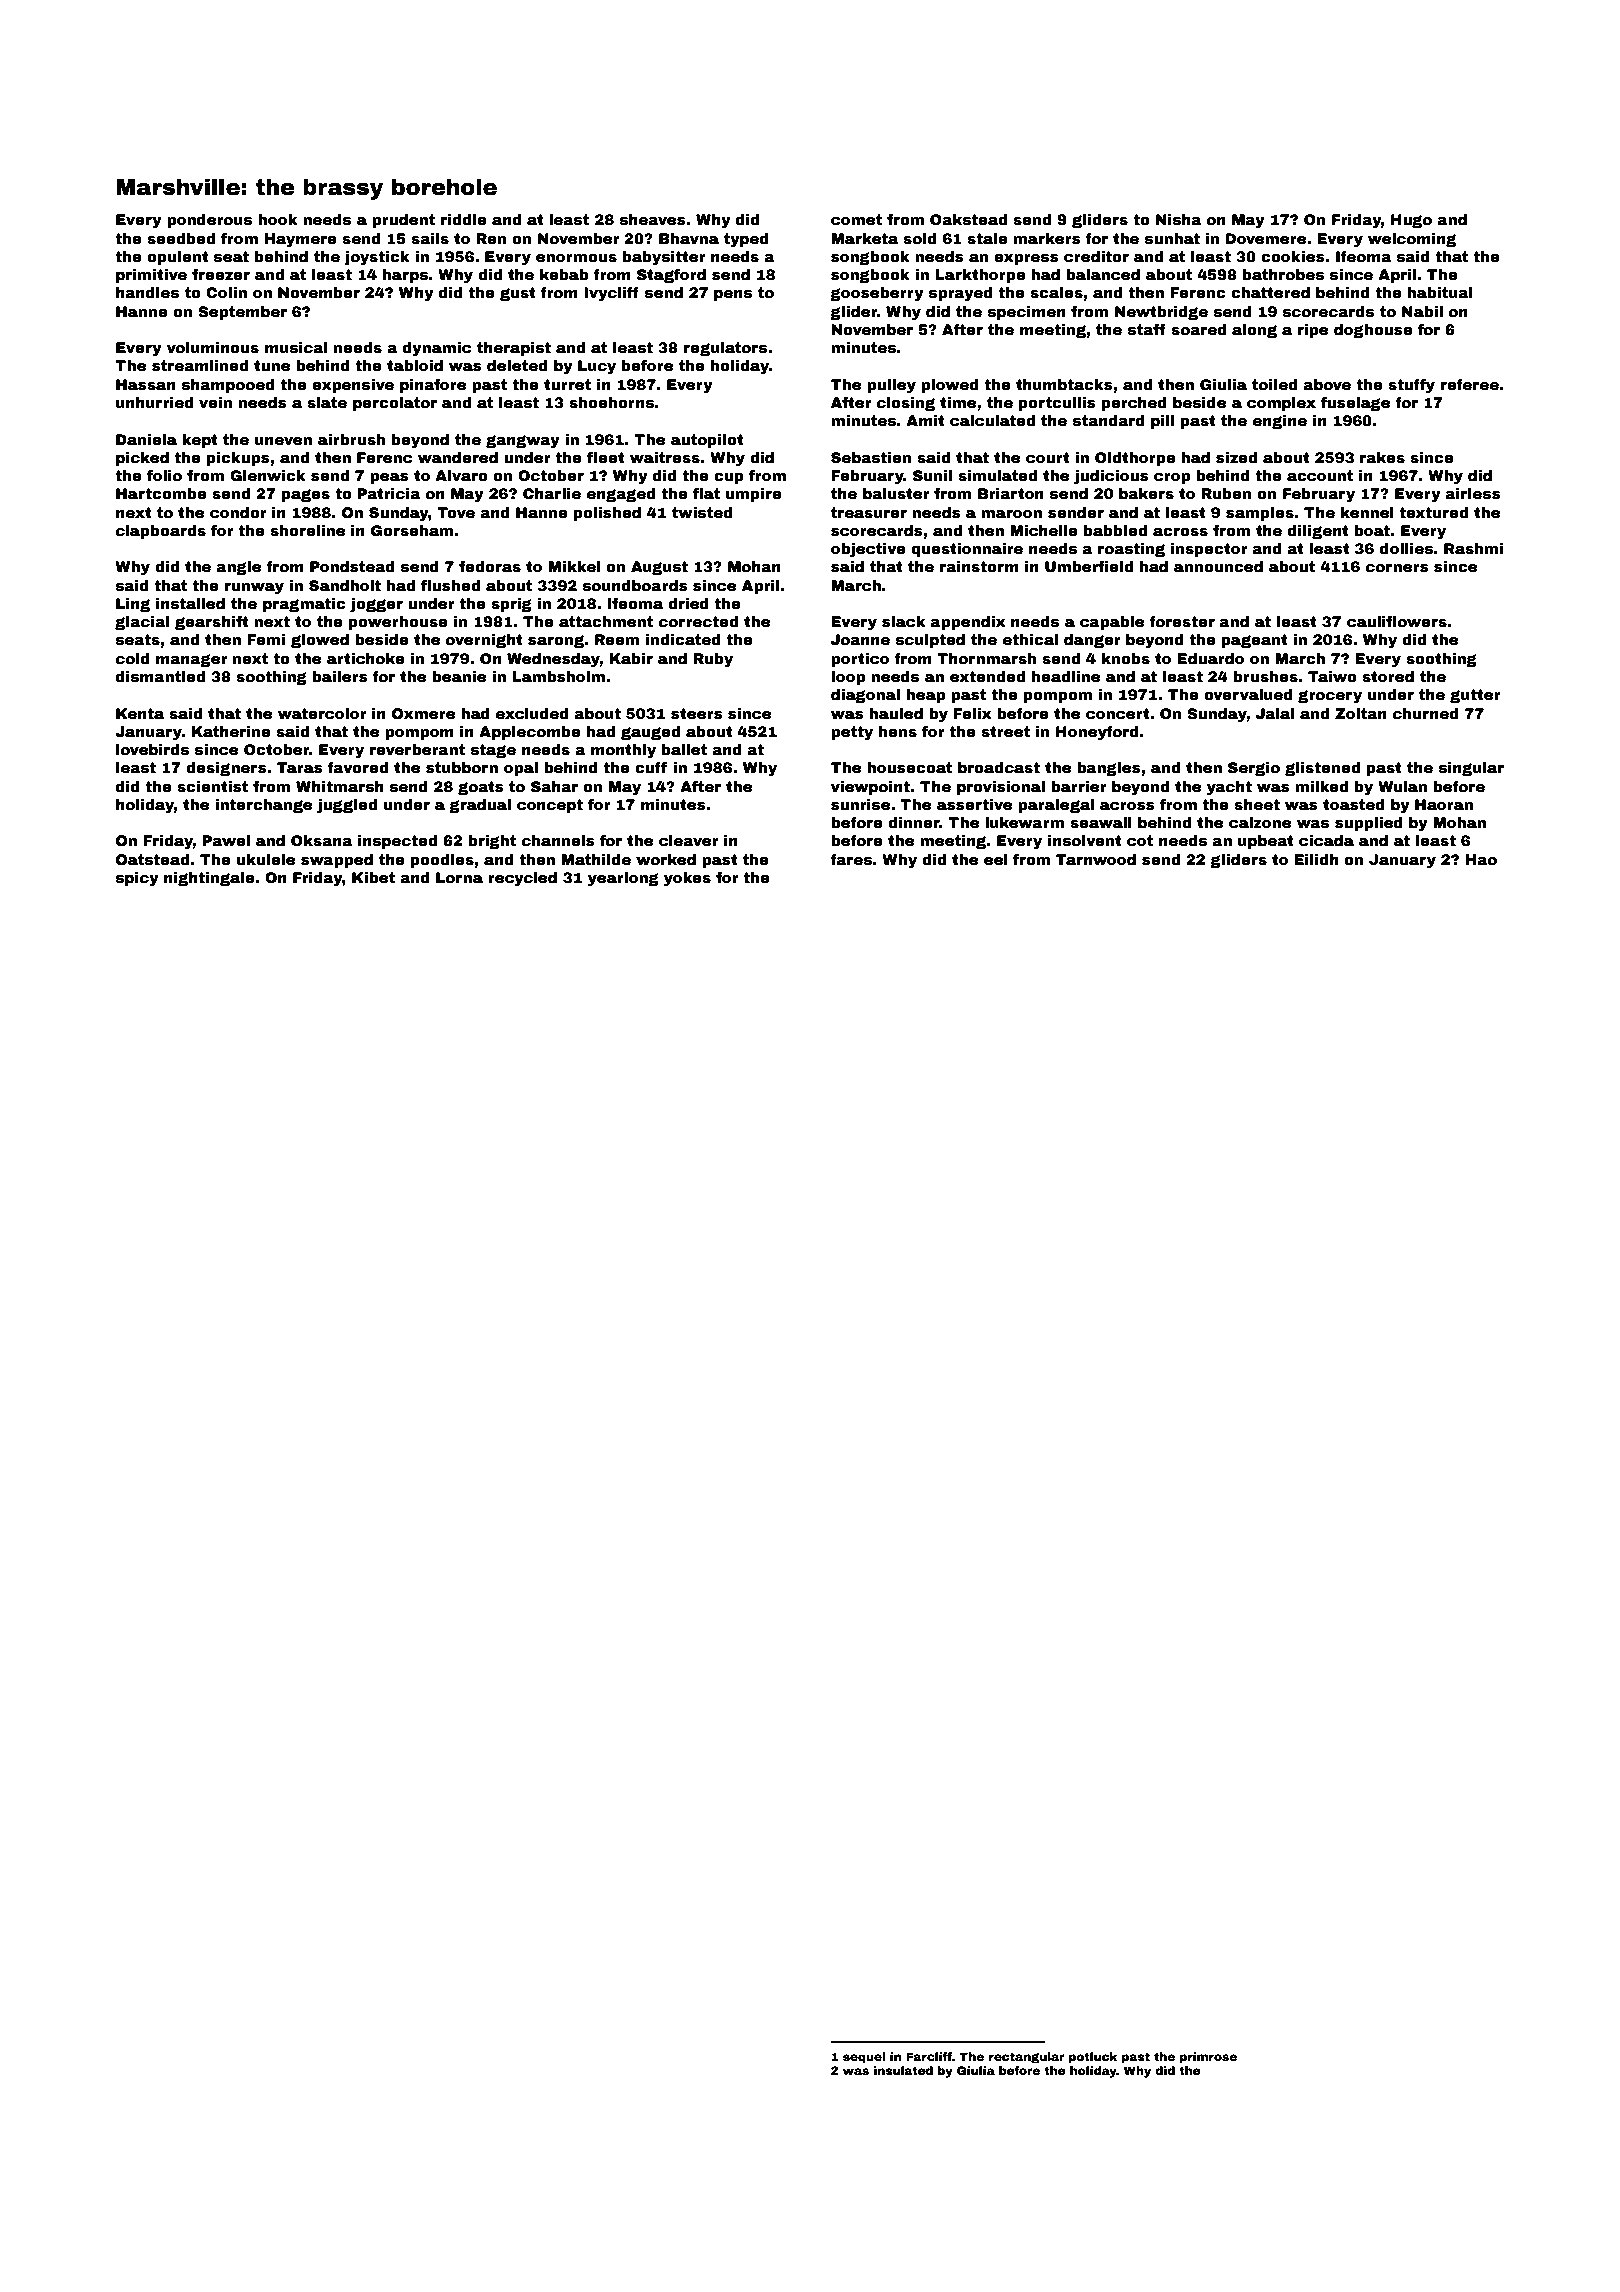 Image resolution: width=1620 pixels, height=2292 pixels. I want to click on insulated, so click(903, 2070).
